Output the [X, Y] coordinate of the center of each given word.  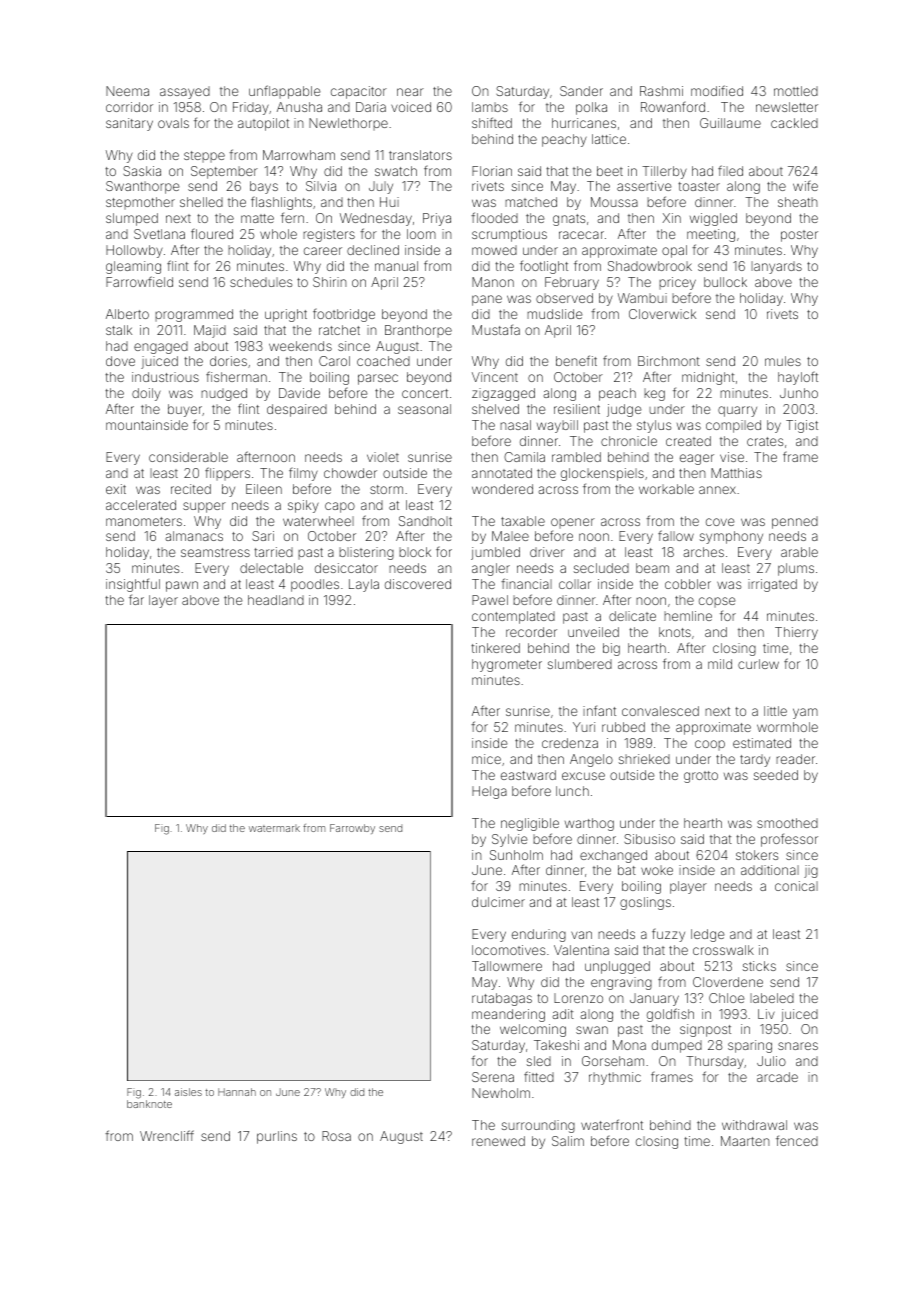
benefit [576, 360]
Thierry [796, 633]
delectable [271, 568]
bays [264, 187]
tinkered [495, 648]
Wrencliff [167, 1135]
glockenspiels [602, 474]
